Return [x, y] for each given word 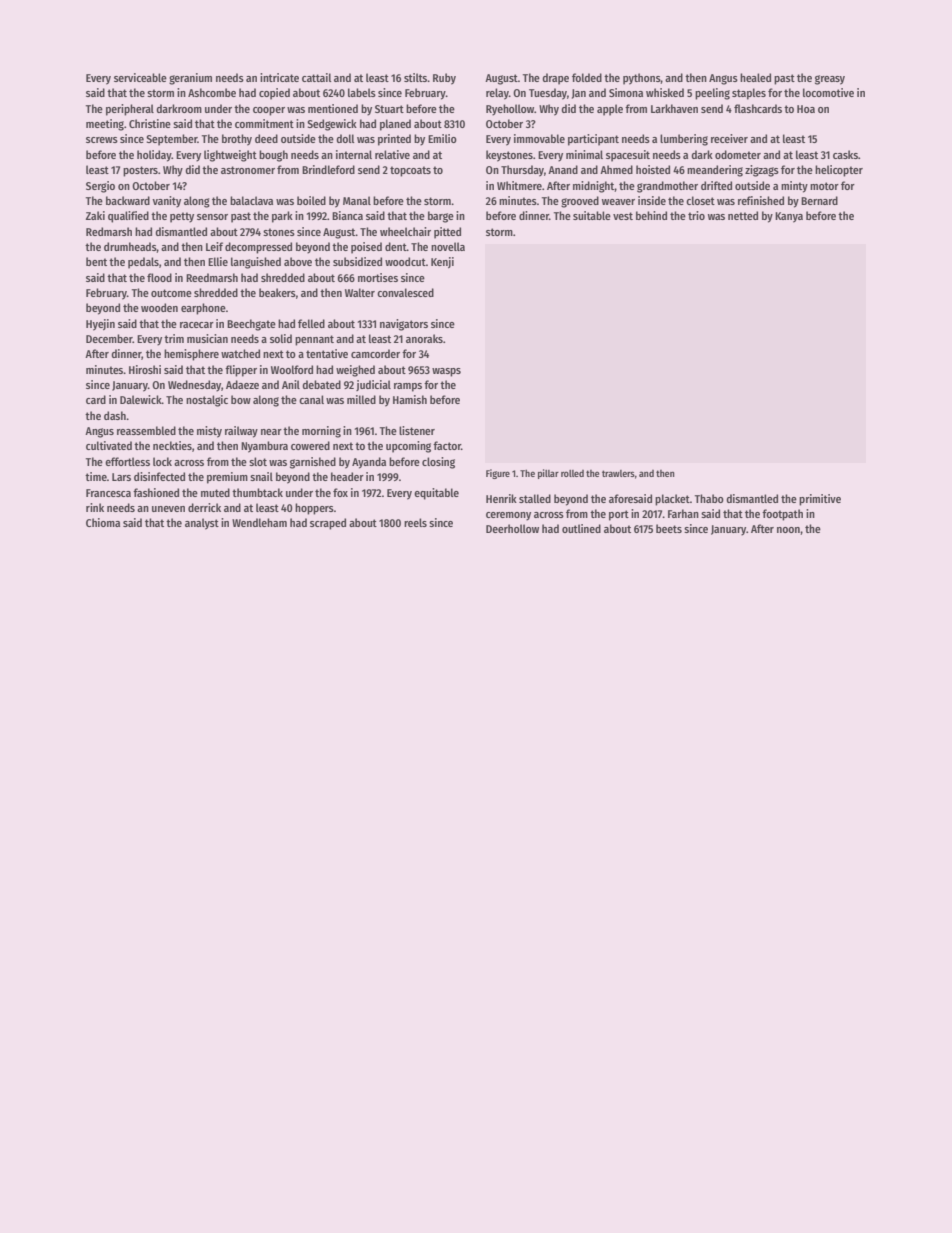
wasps [446, 372]
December [109, 338]
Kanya [789, 217]
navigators [404, 325]
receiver [729, 138]
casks [845, 154]
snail [261, 476]
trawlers [618, 473]
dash [115, 415]
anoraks [424, 338]
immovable [539, 138]
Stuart [389, 109]
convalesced [405, 292]
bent [96, 261]
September [172, 140]
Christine [150, 123]
